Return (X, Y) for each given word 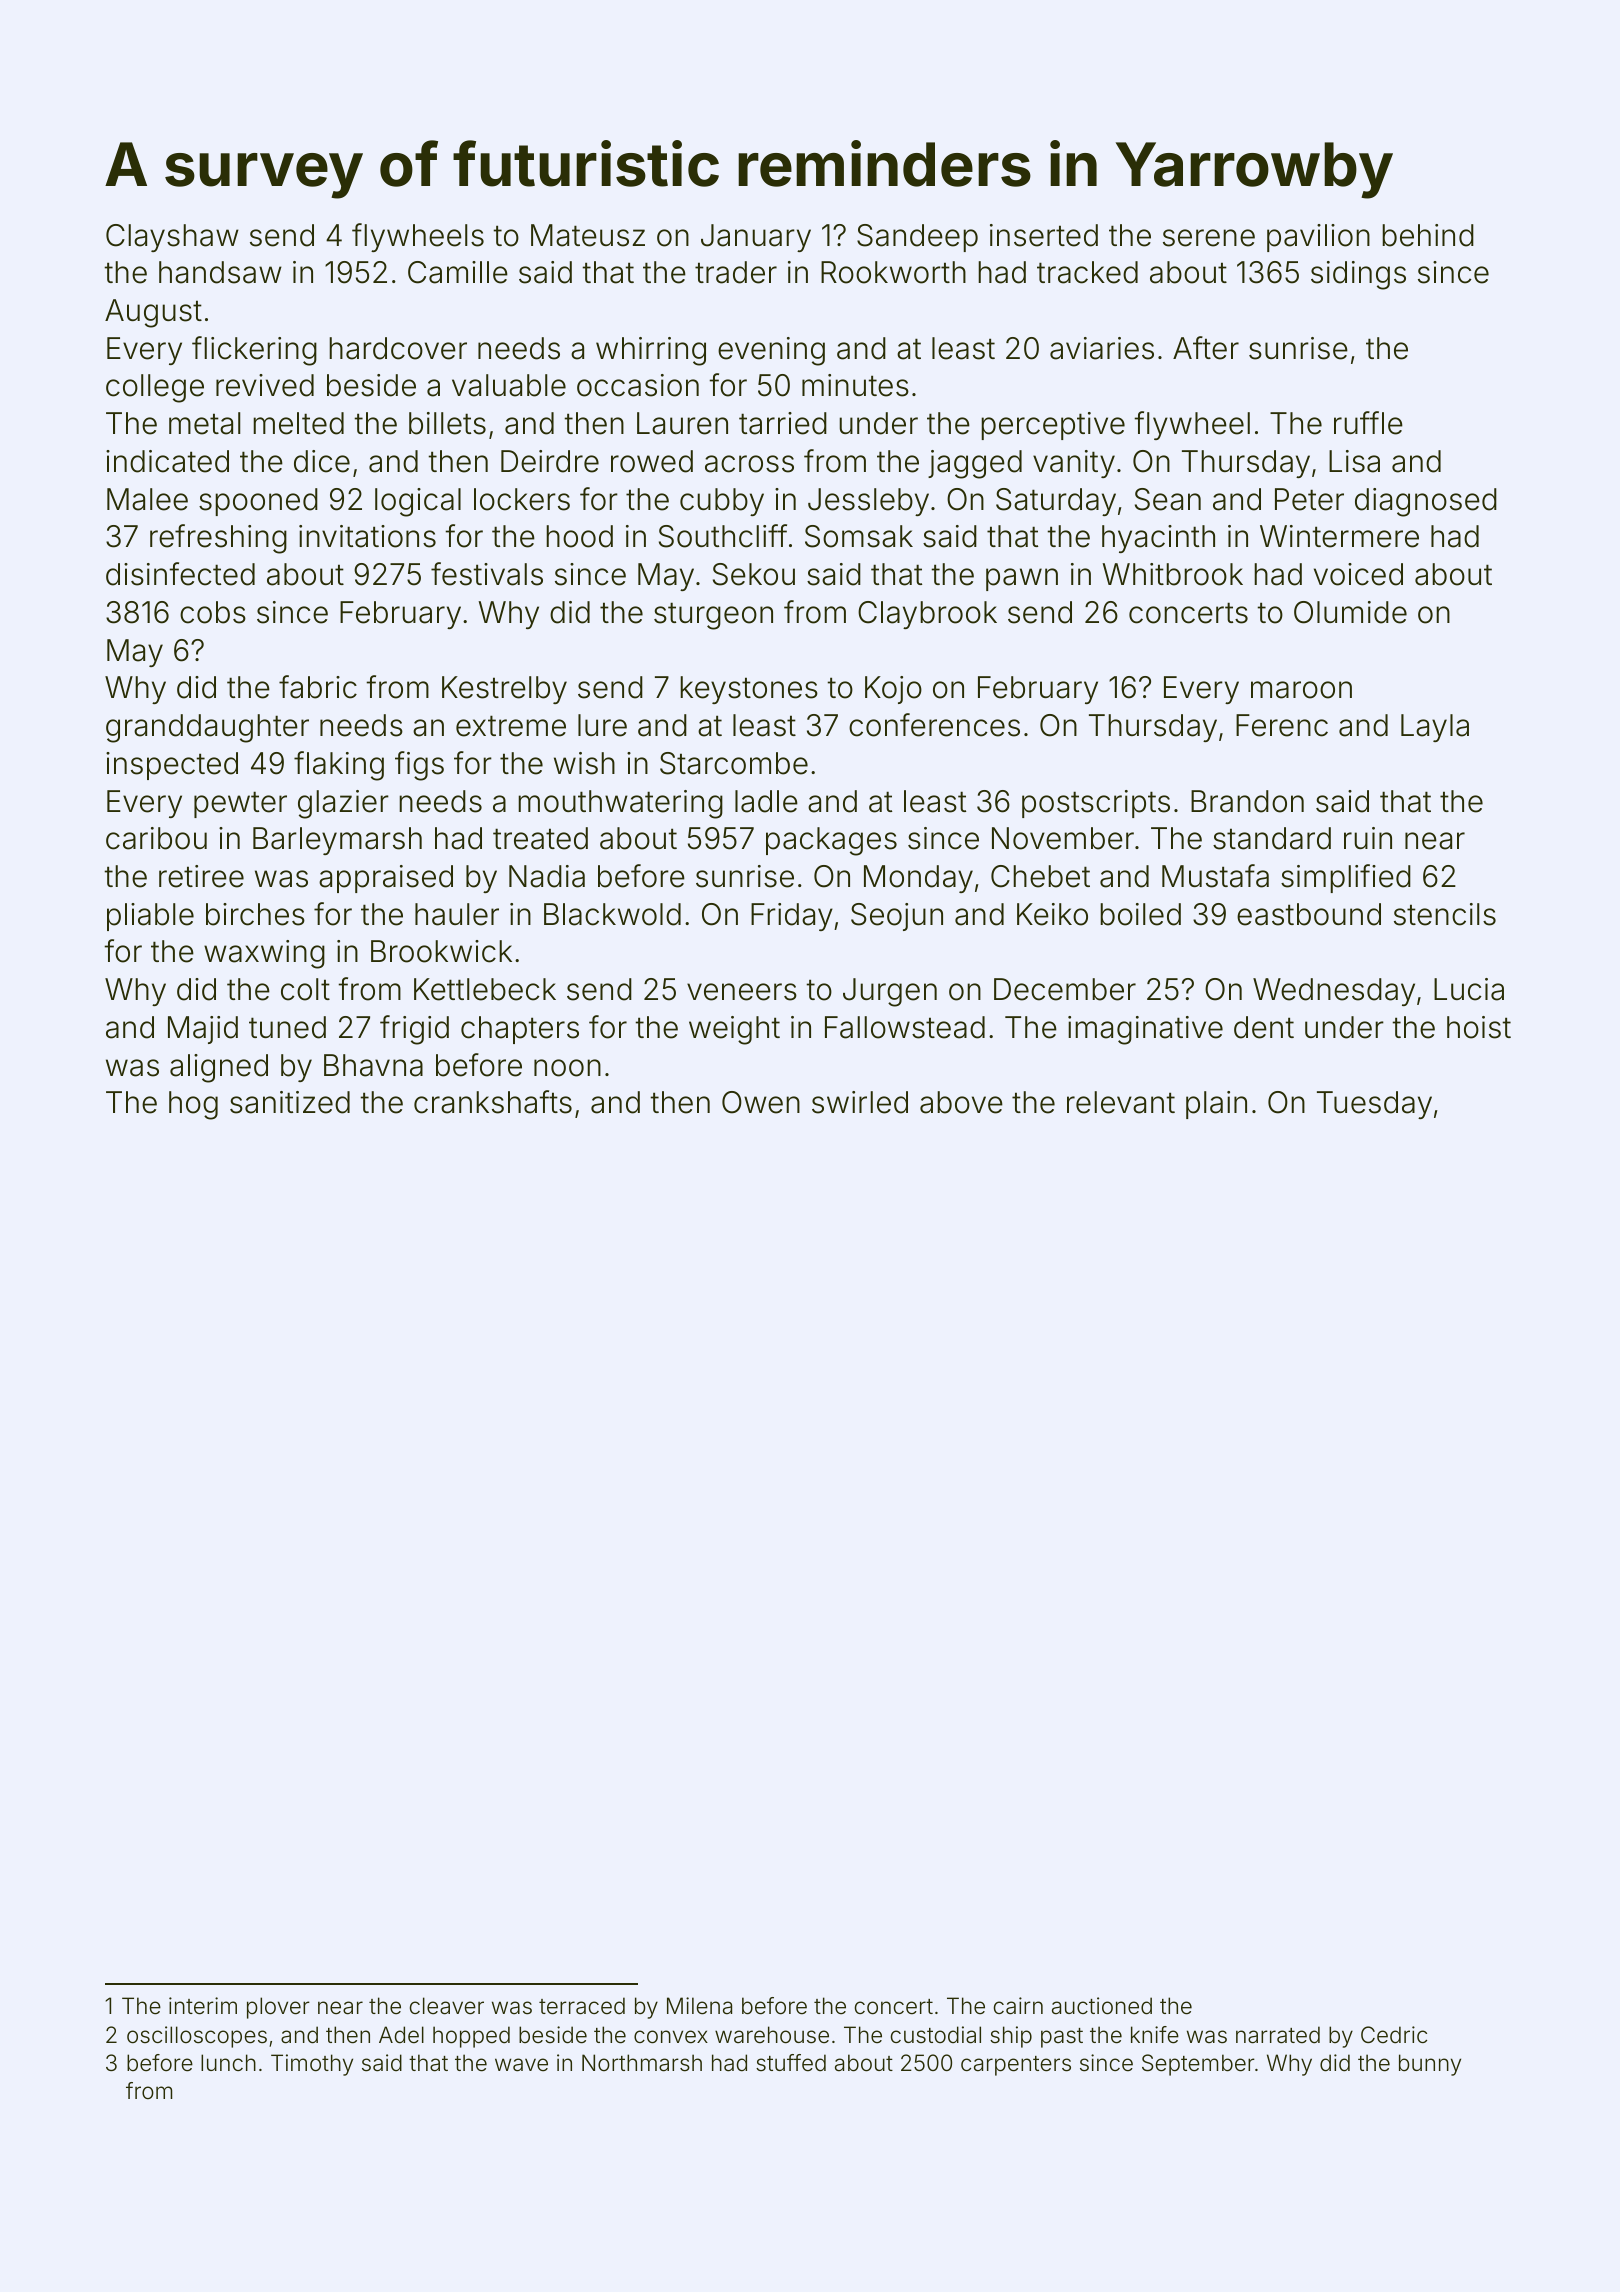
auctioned (1102, 2006)
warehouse (772, 2035)
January (756, 238)
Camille (458, 272)
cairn (1018, 2006)
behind (1428, 235)
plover (278, 2008)
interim (203, 2006)
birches (255, 914)
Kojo (893, 690)
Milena (699, 2006)
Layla (1435, 728)
